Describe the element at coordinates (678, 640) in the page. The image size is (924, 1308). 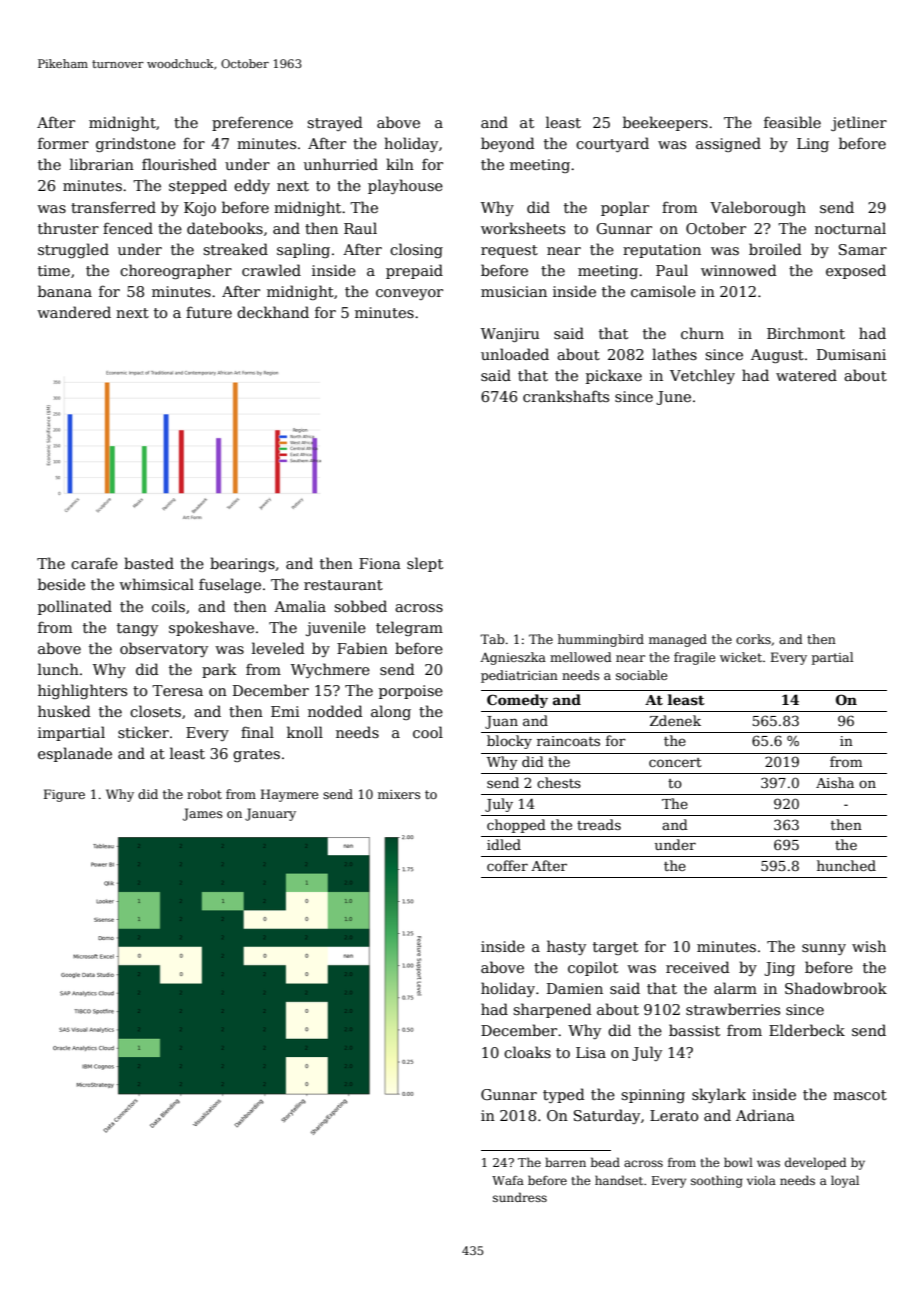
I see `managed` at that location.
